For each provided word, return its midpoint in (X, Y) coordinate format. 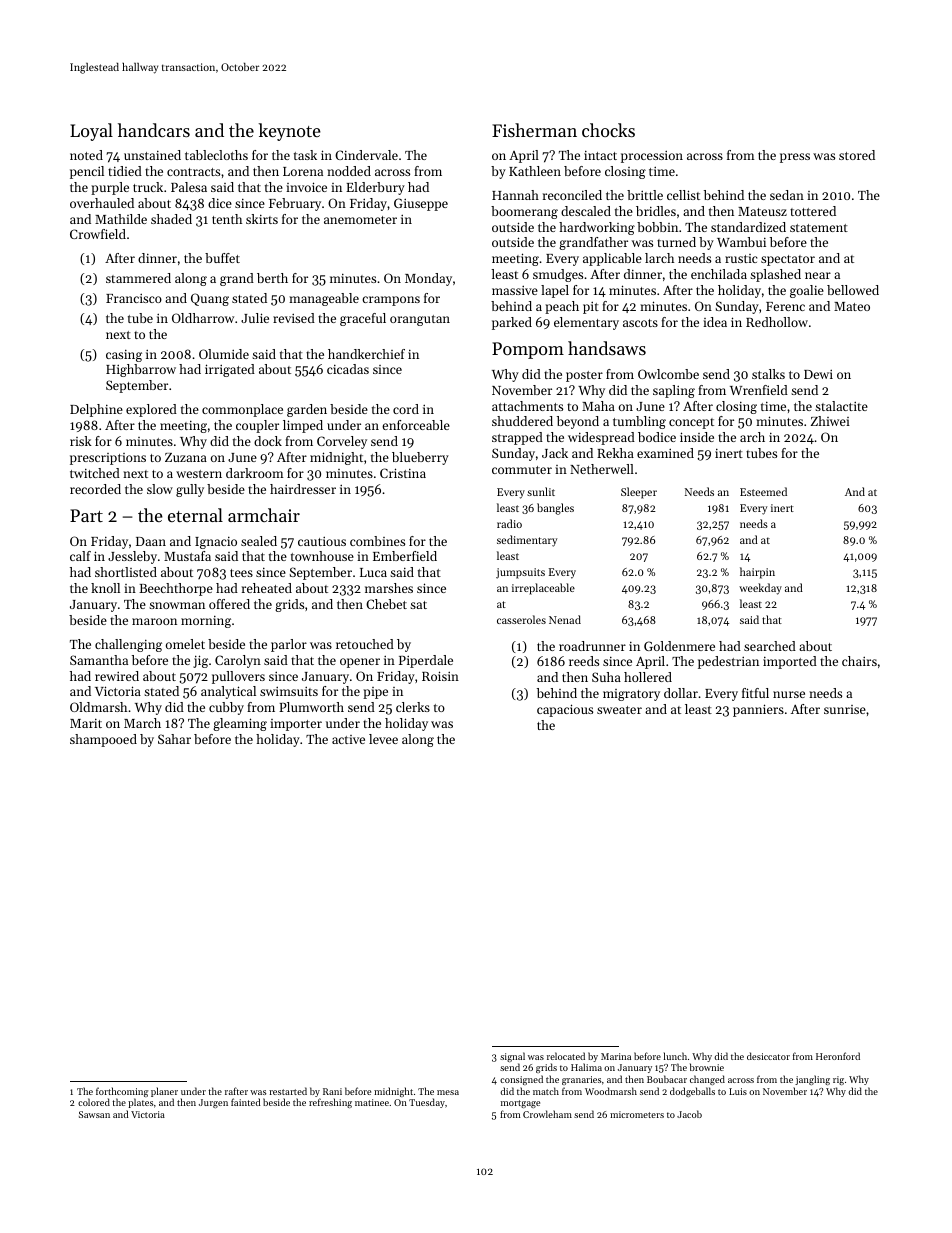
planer (164, 1092)
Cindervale (366, 155)
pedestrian (728, 662)
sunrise (845, 709)
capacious (565, 710)
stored (857, 155)
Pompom (528, 350)
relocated (566, 1056)
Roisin (440, 676)
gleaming (240, 724)
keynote (290, 132)
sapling (674, 391)
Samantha (99, 660)
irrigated (230, 370)
